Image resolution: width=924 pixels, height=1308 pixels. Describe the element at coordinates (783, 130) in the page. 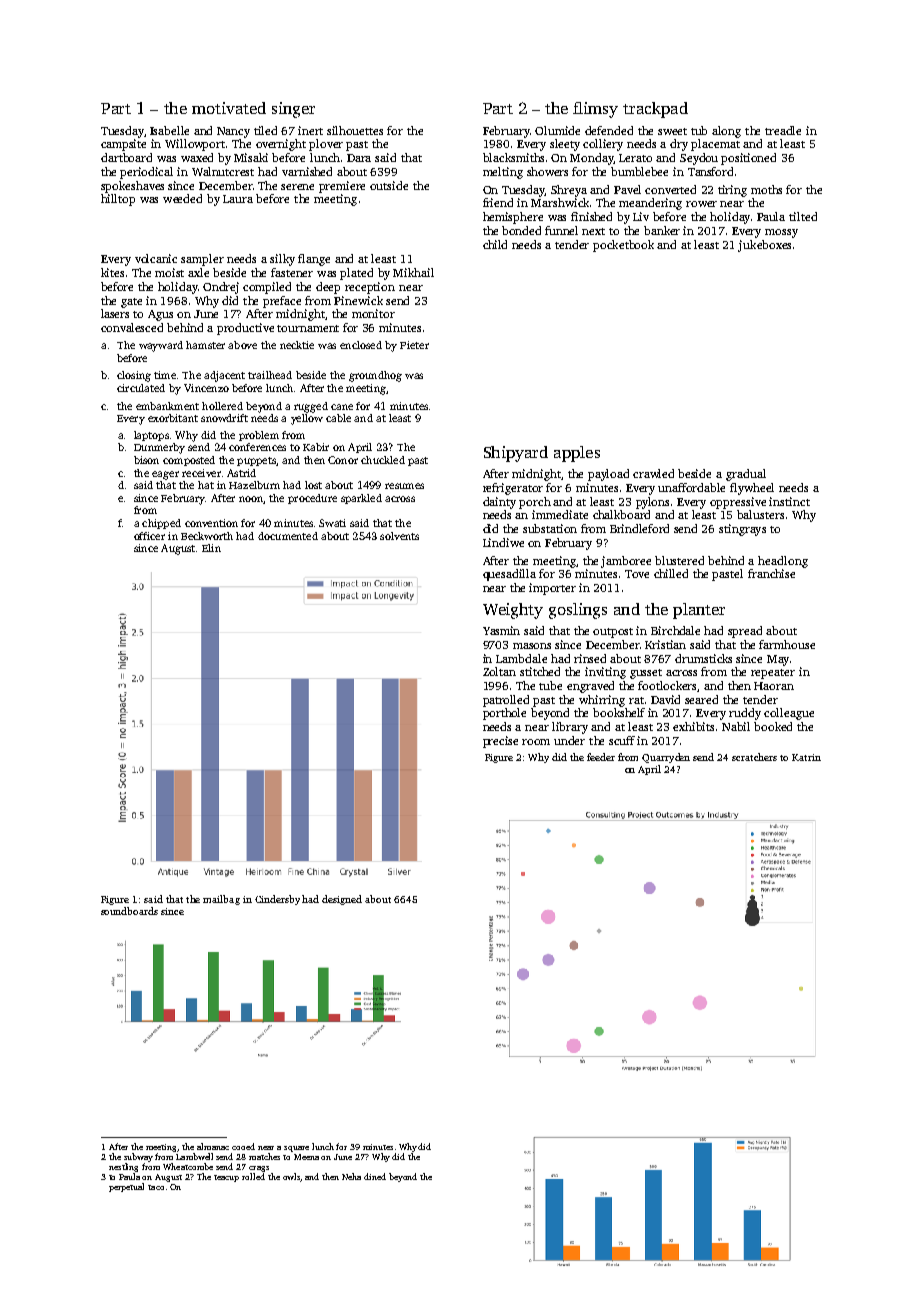

I see `treadle` at that location.
